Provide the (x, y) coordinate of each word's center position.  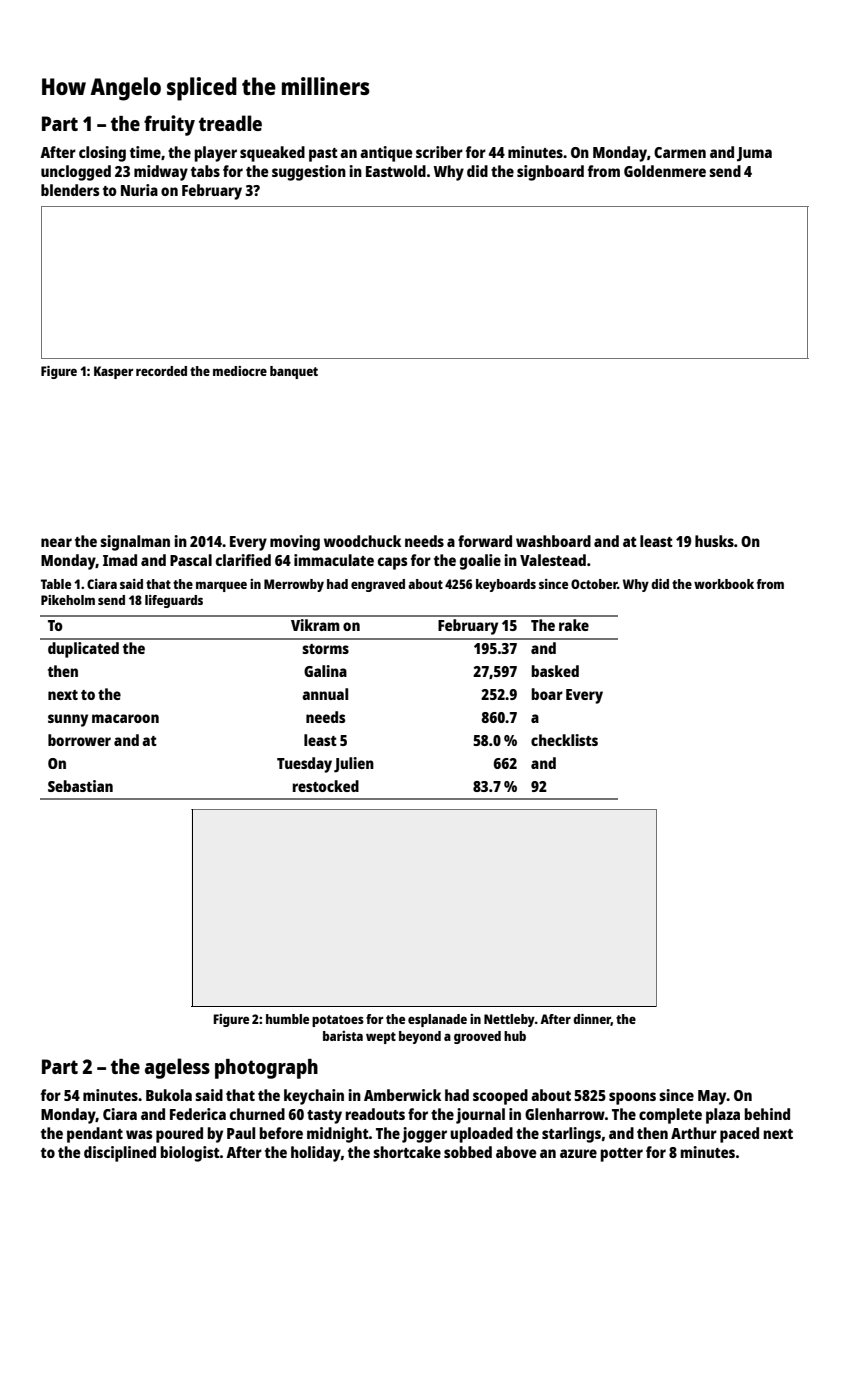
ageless (177, 1068)
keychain (314, 1097)
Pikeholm (68, 600)
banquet (294, 372)
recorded (161, 371)
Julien (354, 765)
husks (714, 541)
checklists (564, 740)
